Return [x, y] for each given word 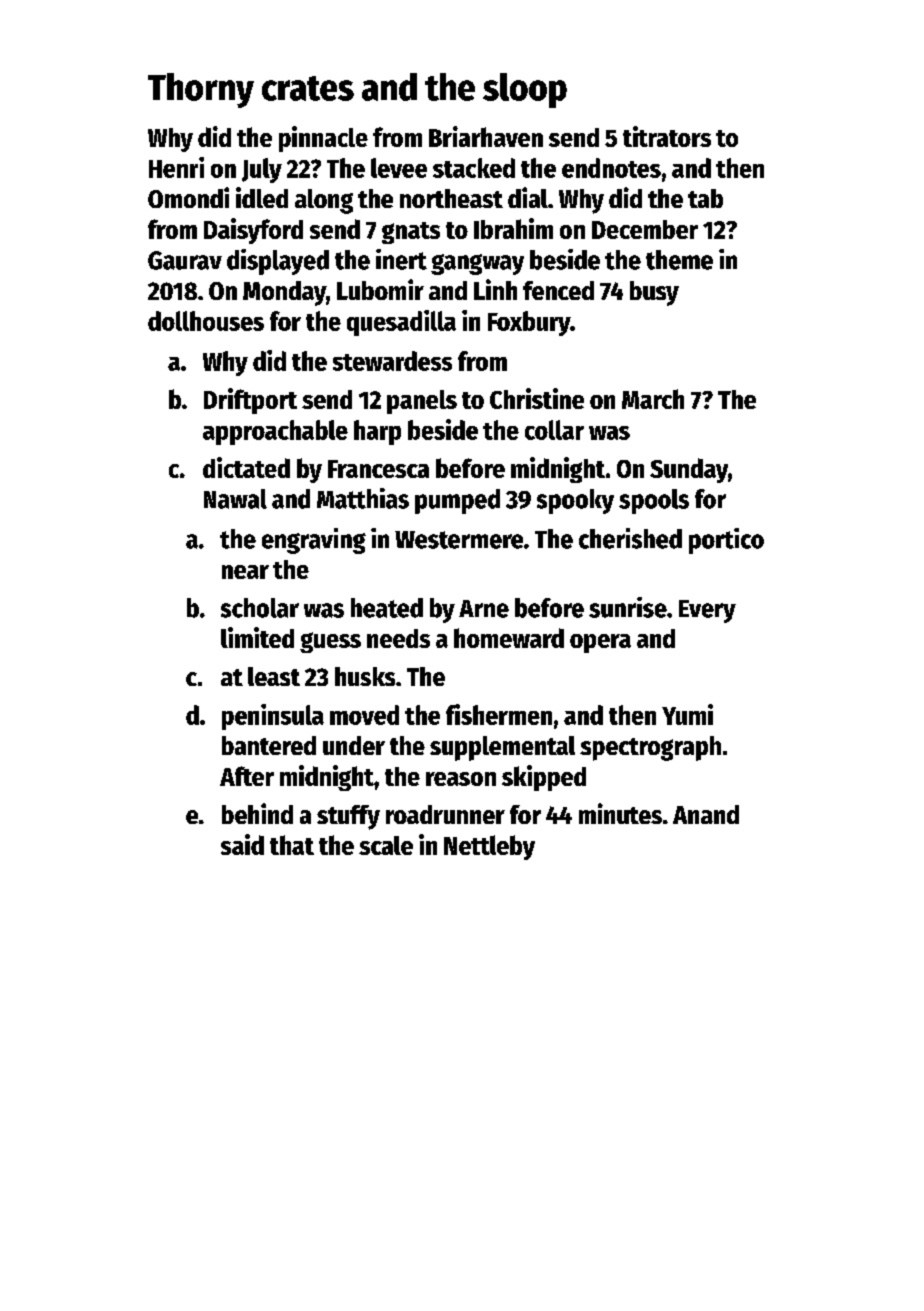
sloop [525, 90]
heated [387, 608]
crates [308, 88]
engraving [314, 541]
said [242, 844]
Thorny [201, 90]
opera [600, 643]
